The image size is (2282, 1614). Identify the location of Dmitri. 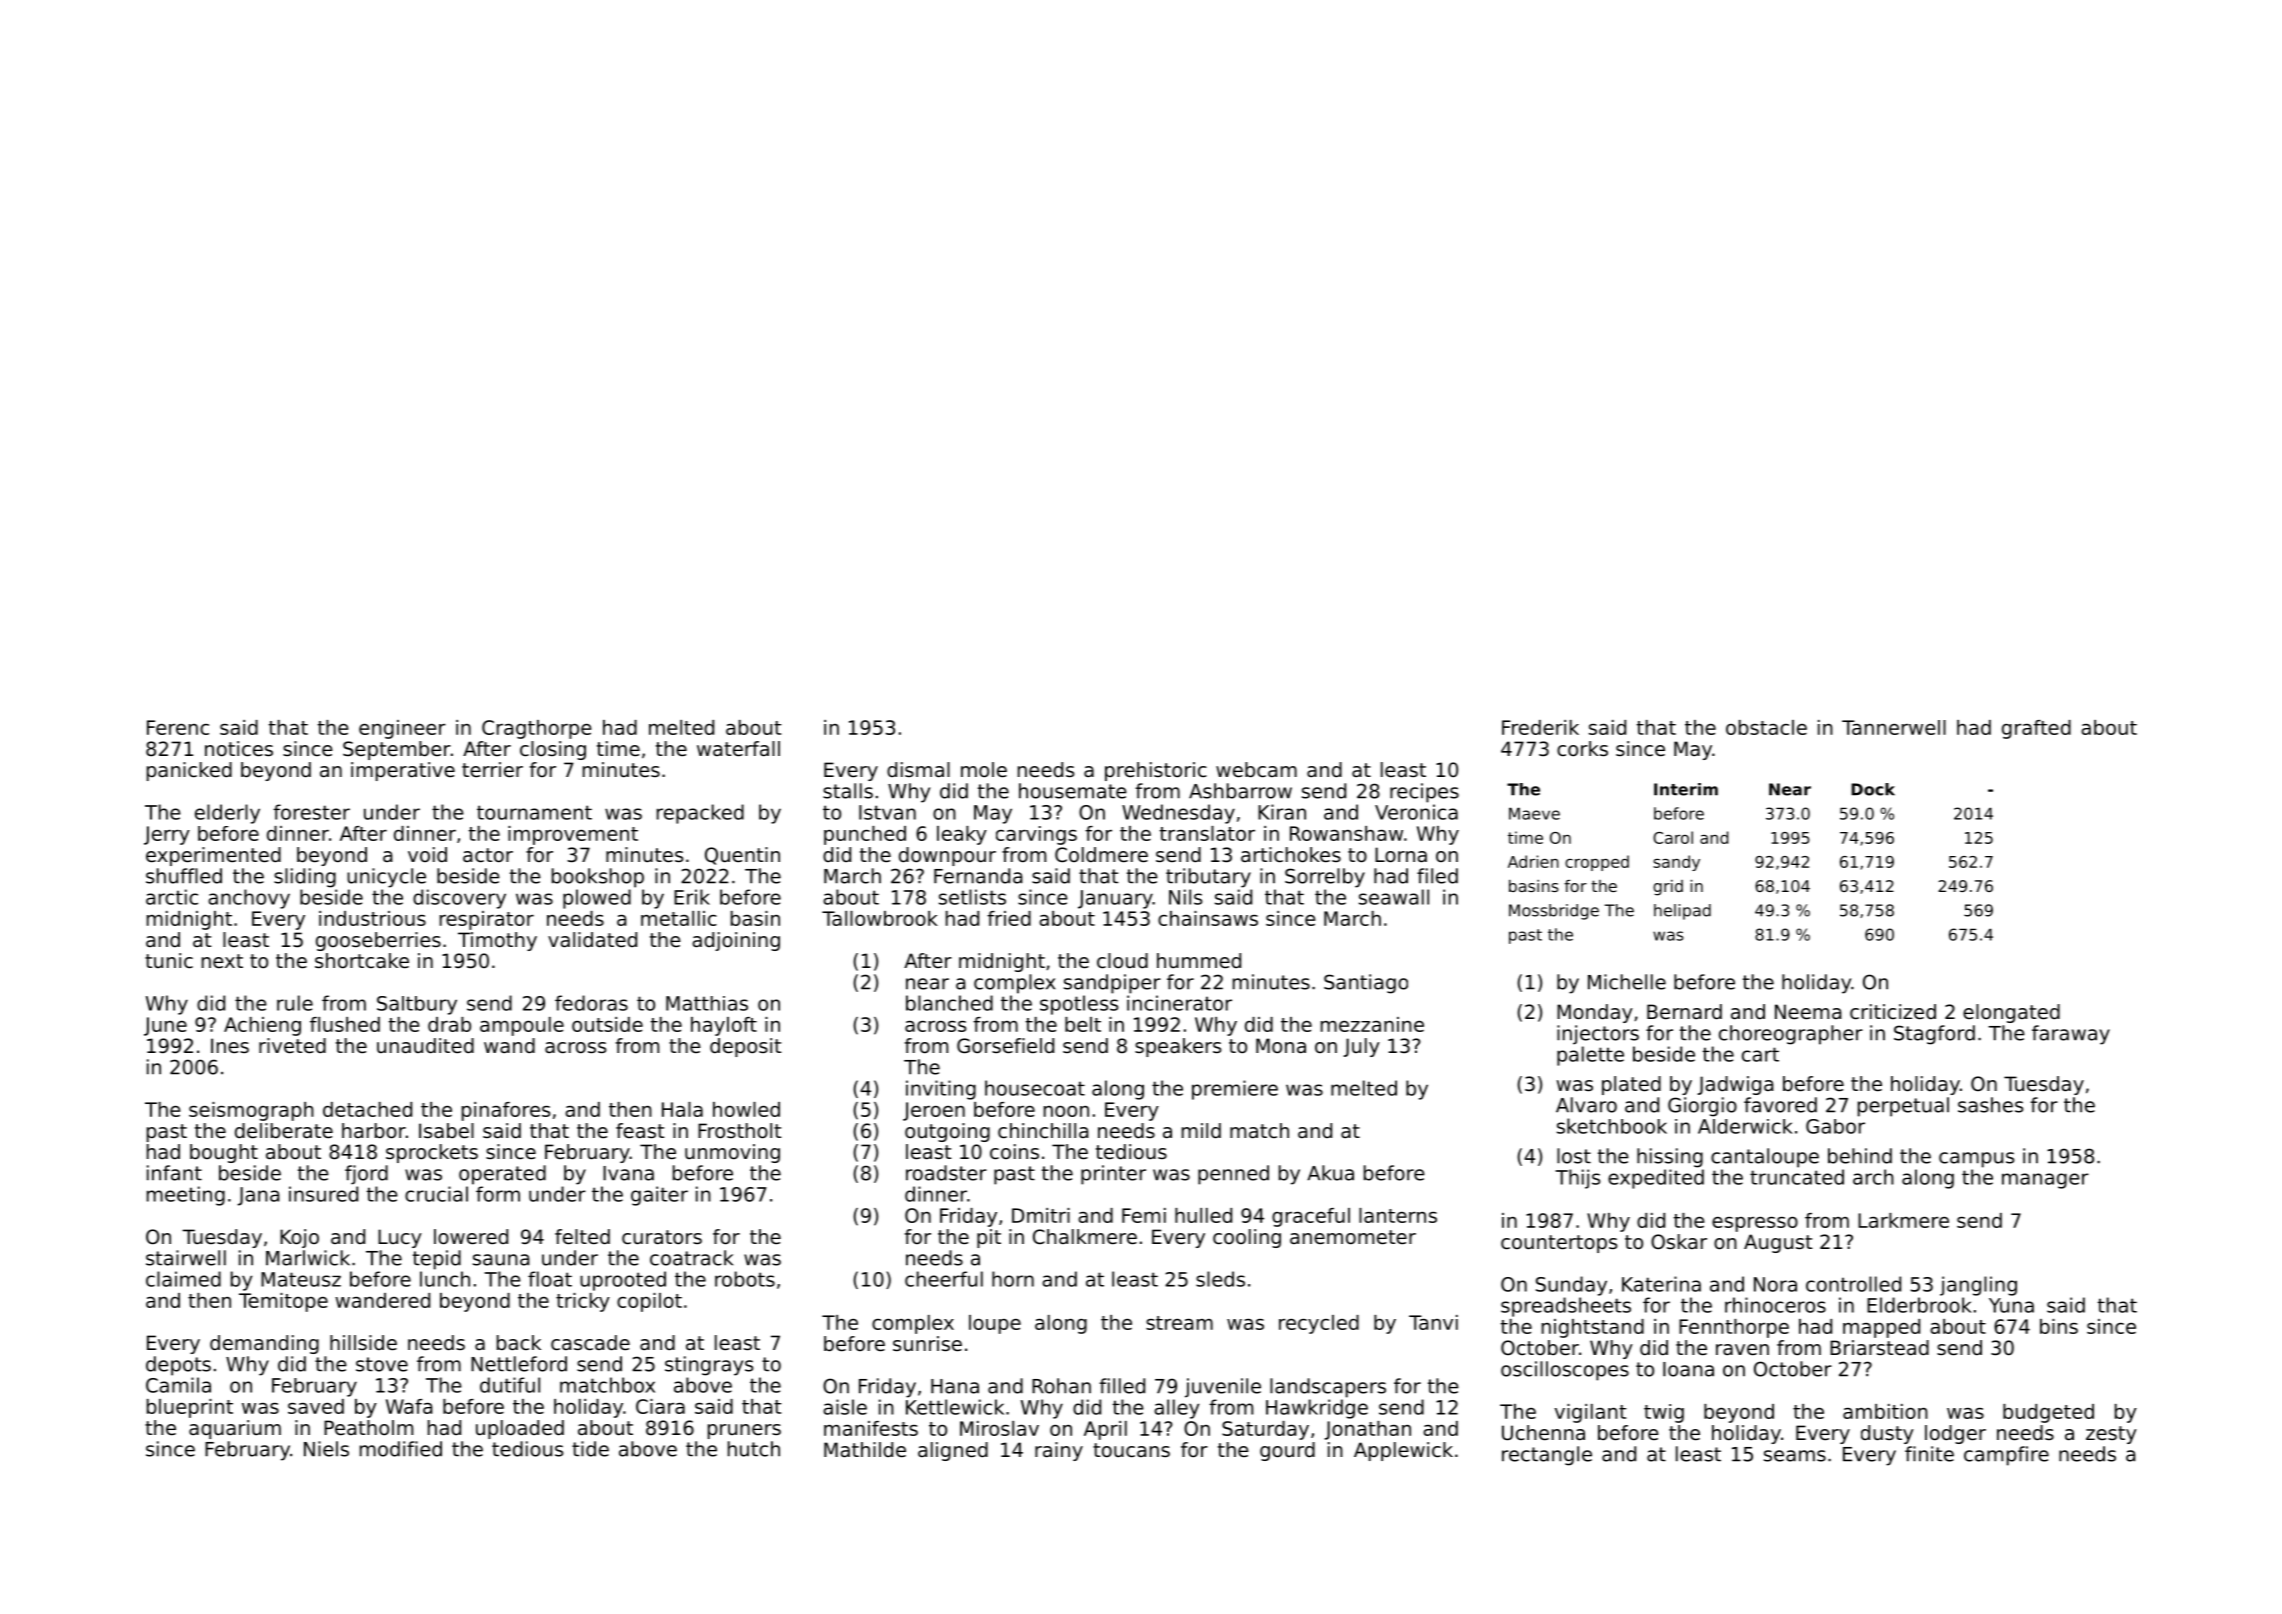
(1041, 1215).
